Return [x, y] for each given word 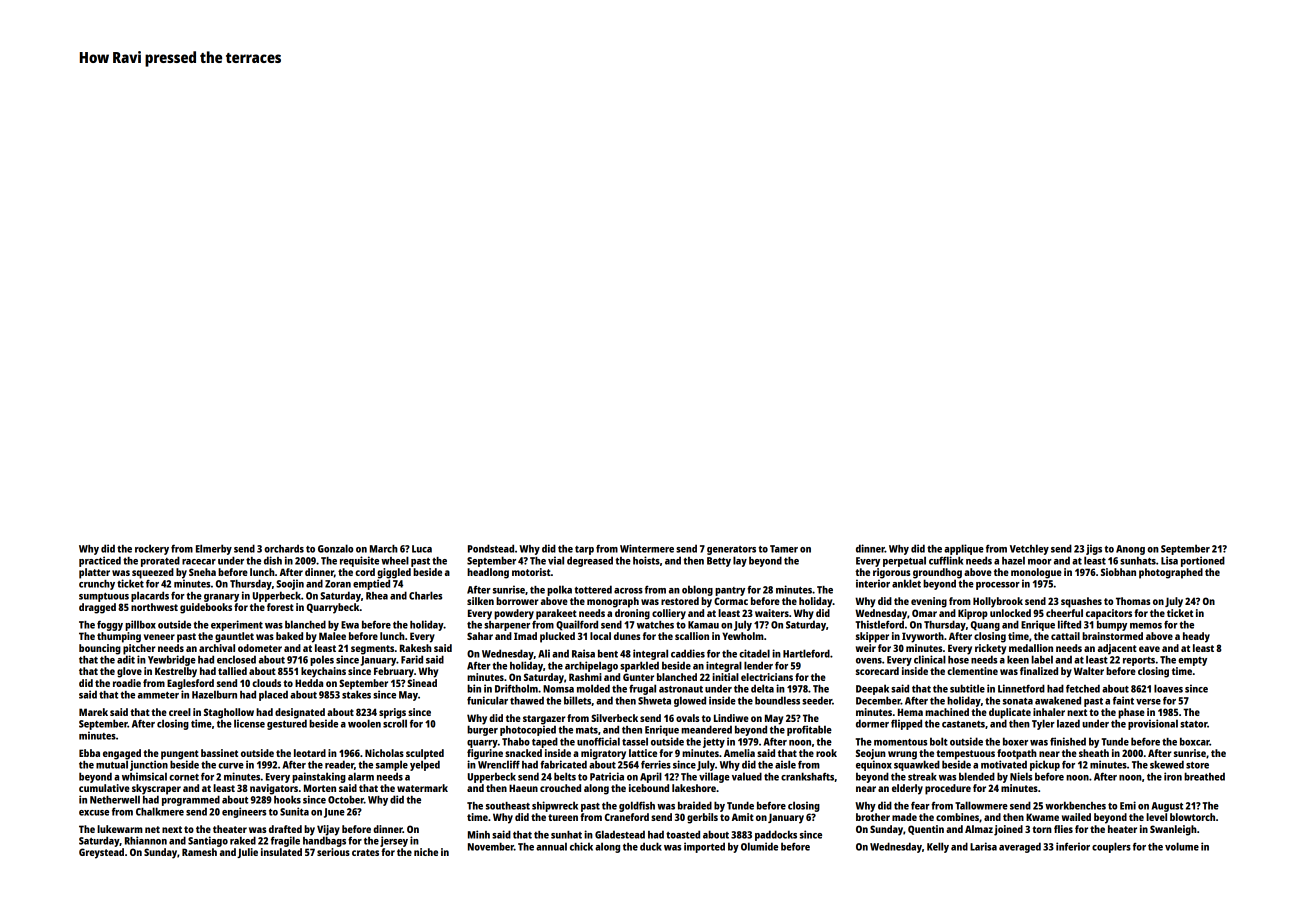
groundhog [937, 573]
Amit [743, 817]
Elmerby [214, 549]
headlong [488, 573]
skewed [1167, 764]
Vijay [328, 830]
